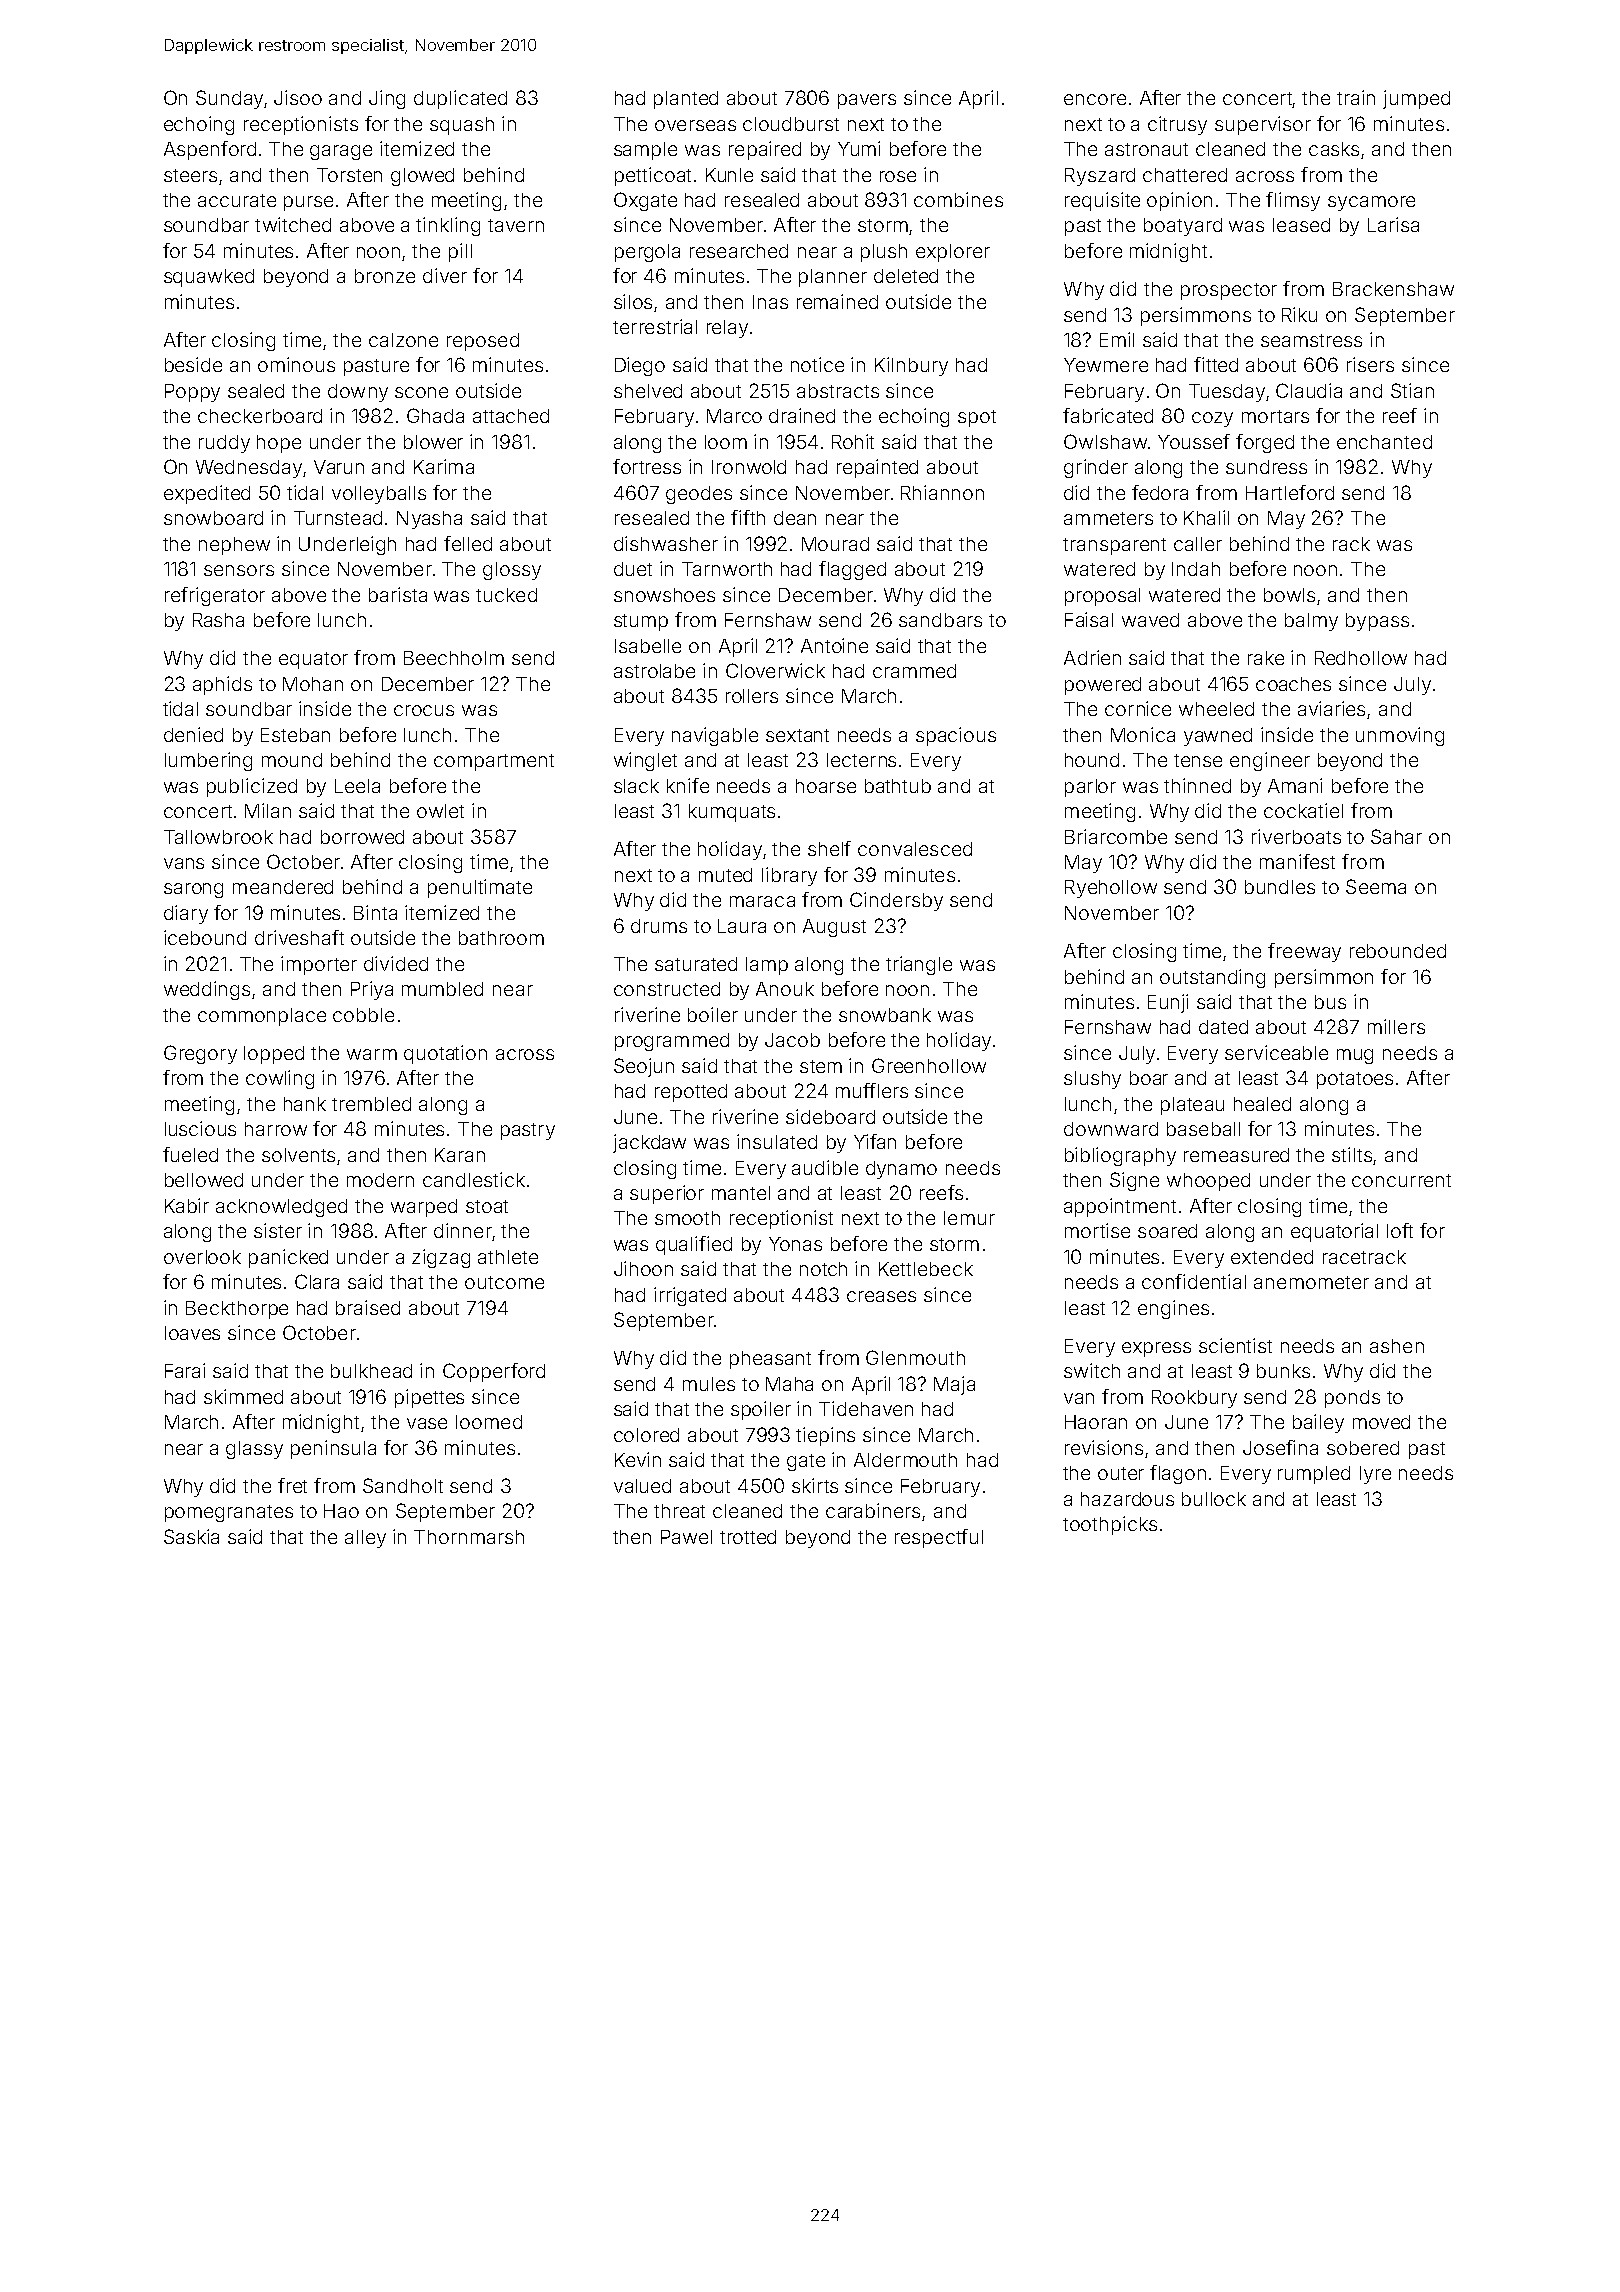  I want to click on Thornmarsh, so click(469, 1537).
